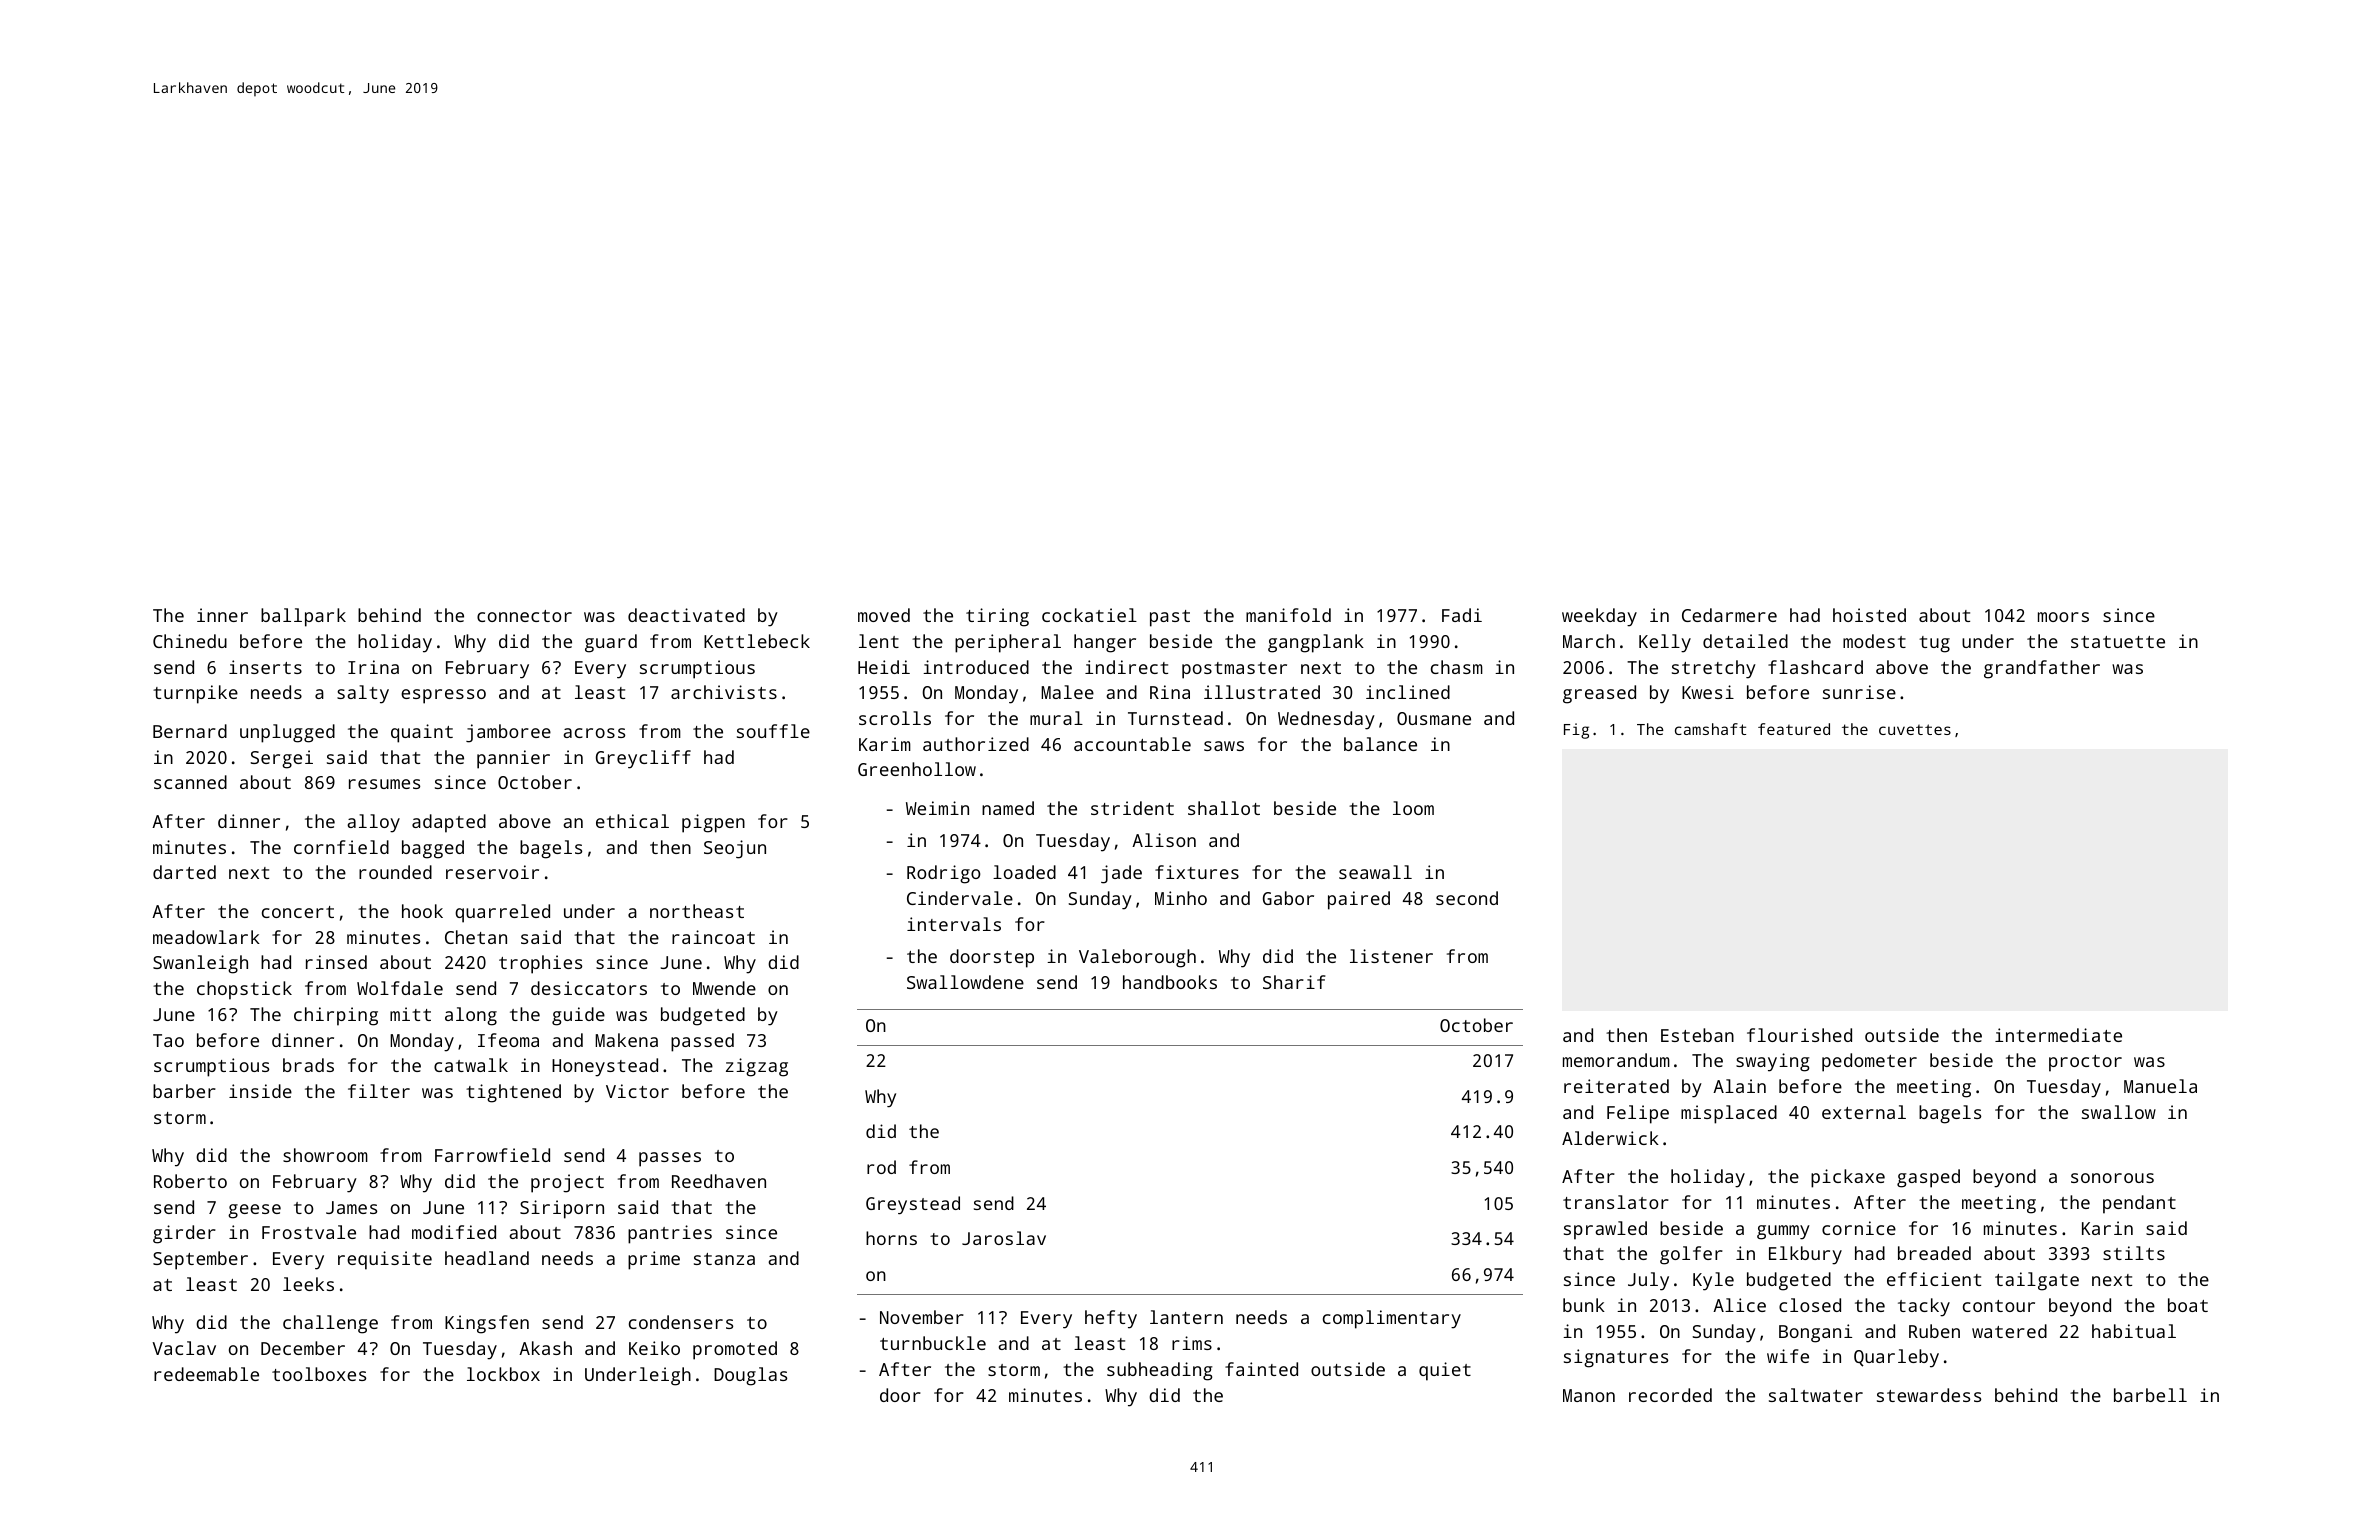 Image resolution: width=2380 pixels, height=1540 pixels. I want to click on Jaroslav, so click(1004, 1238).
